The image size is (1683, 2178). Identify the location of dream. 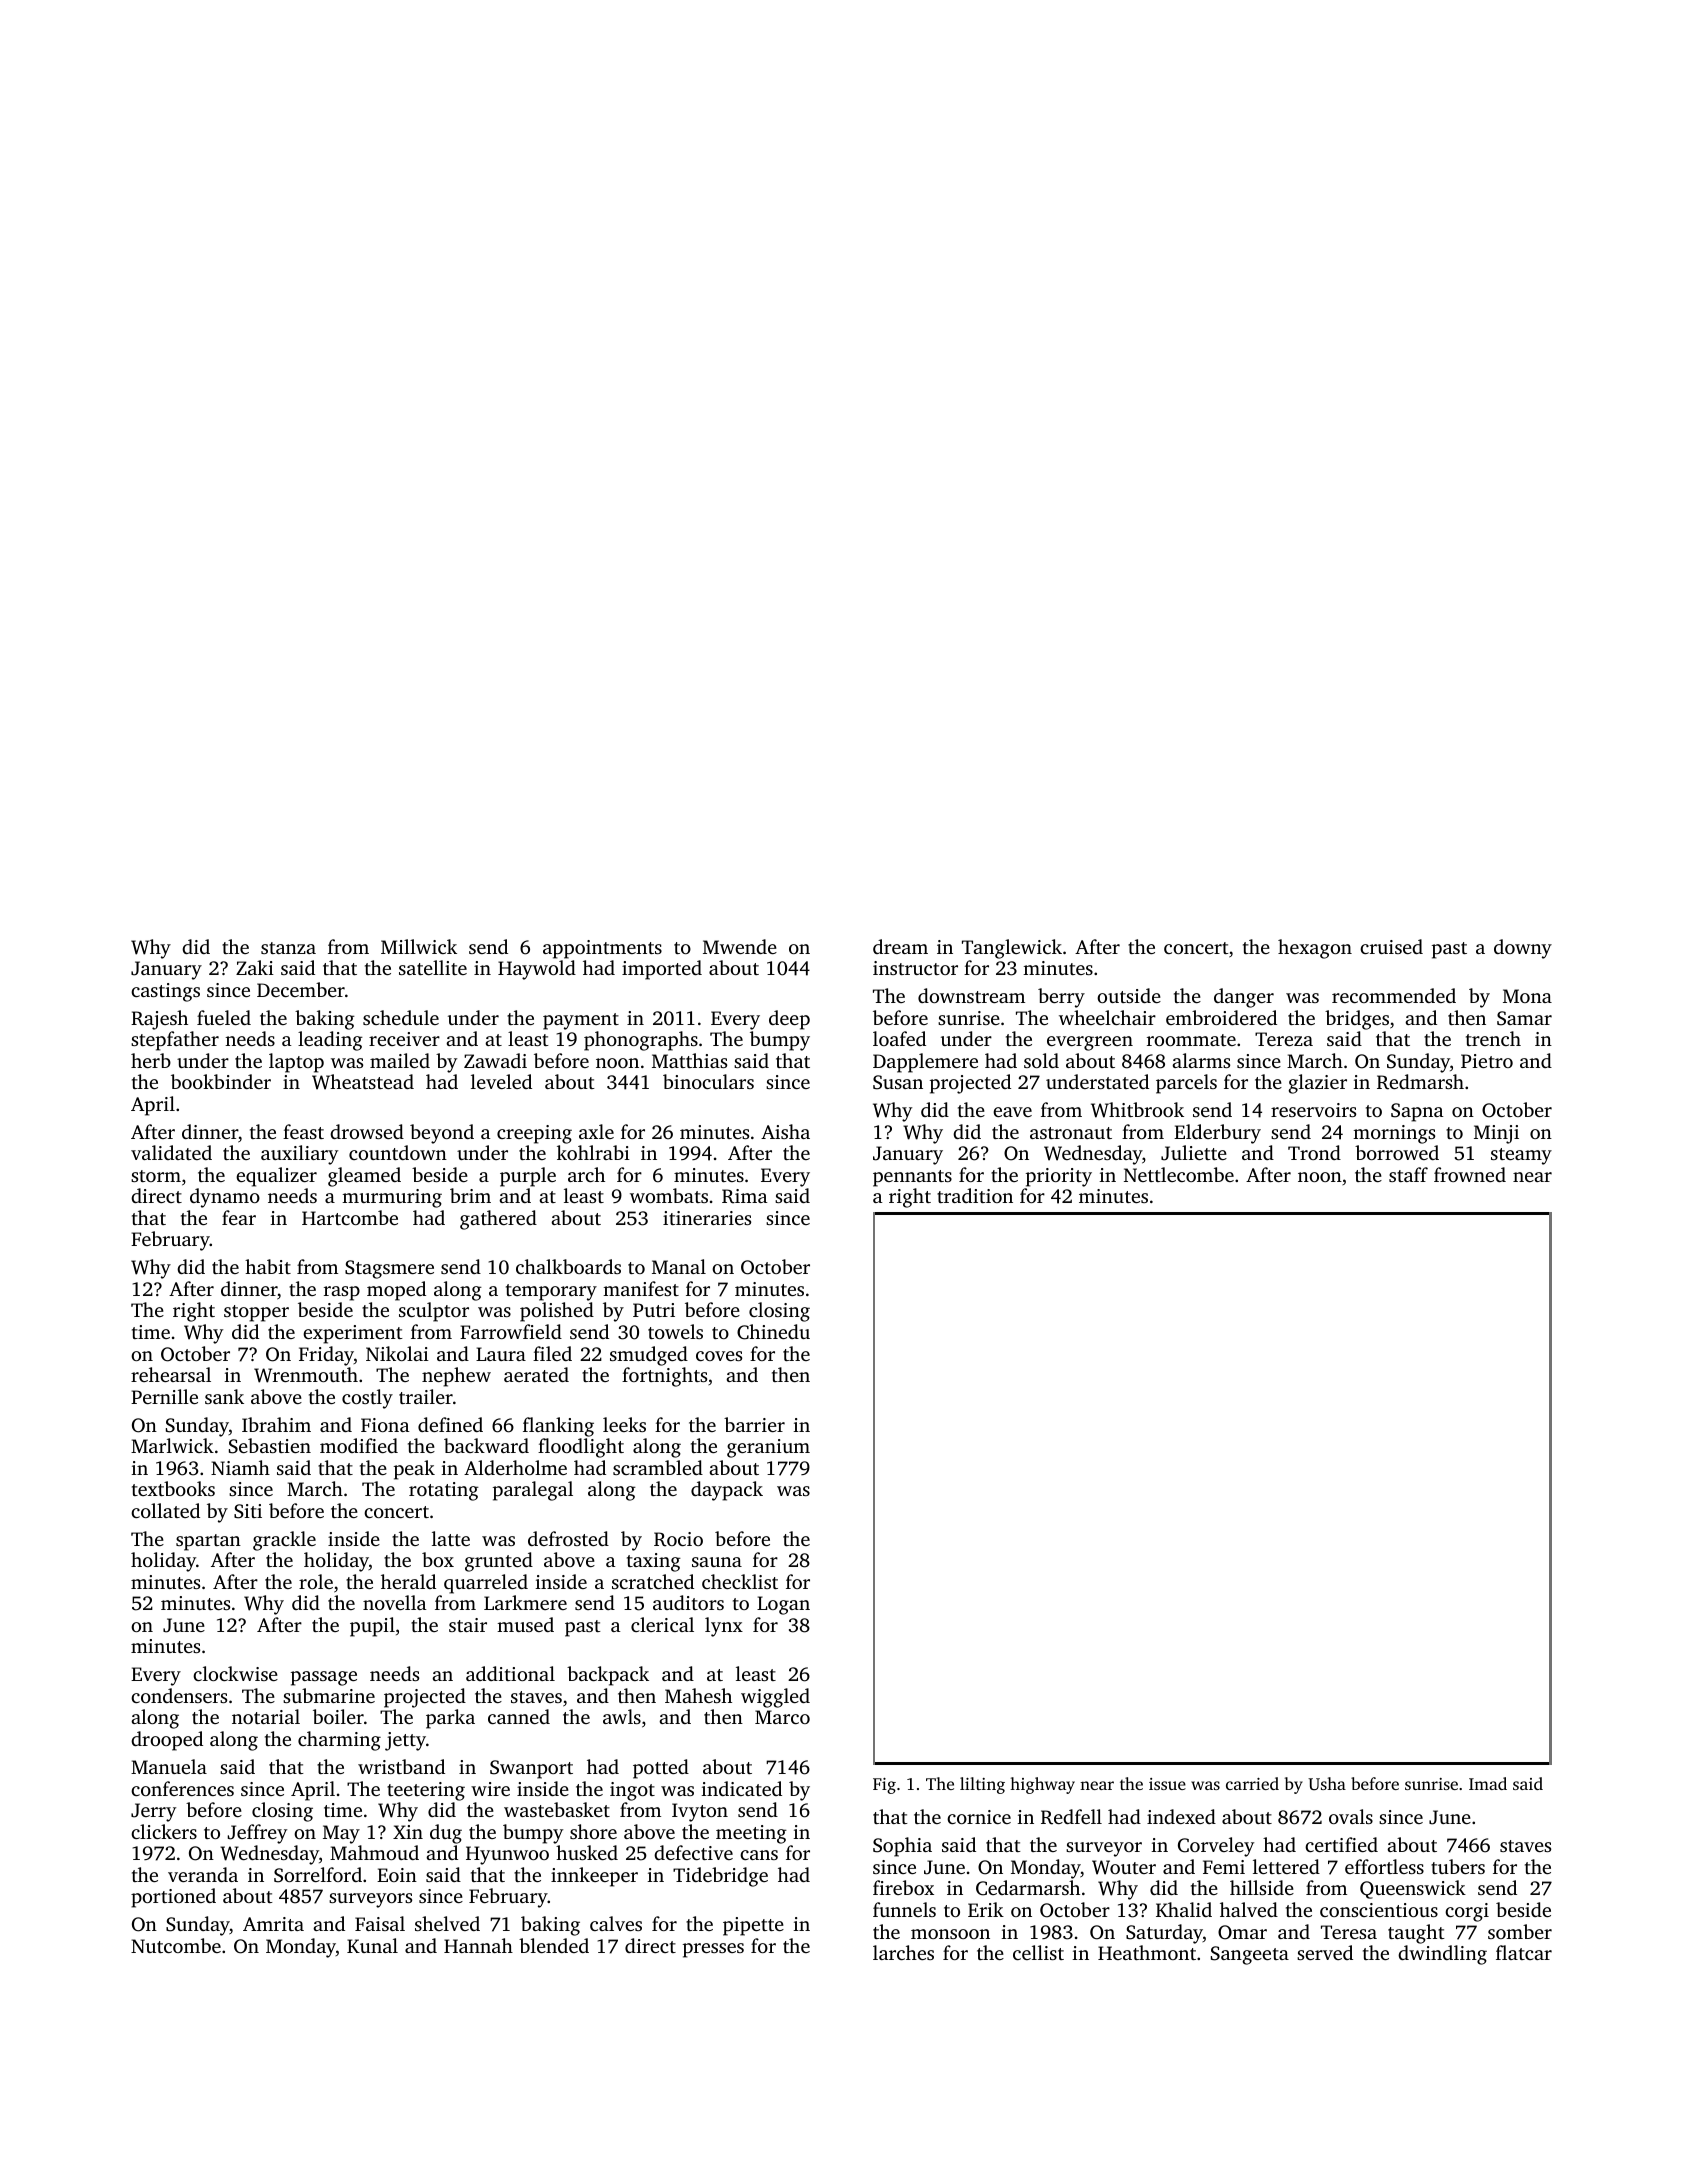
(900, 946).
